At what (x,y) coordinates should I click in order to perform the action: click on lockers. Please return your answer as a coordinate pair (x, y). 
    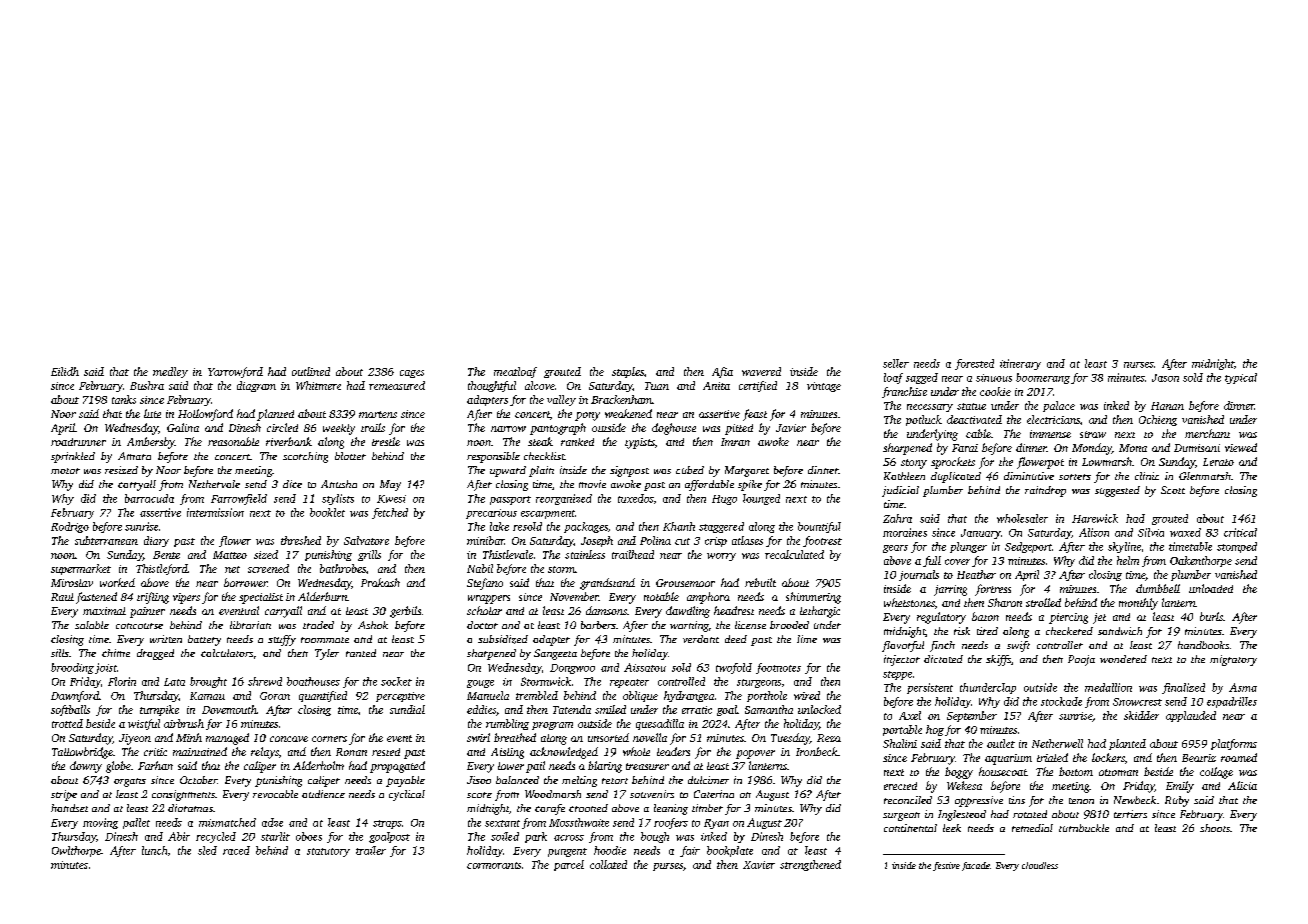
    Looking at the image, I should click on (1108, 757).
